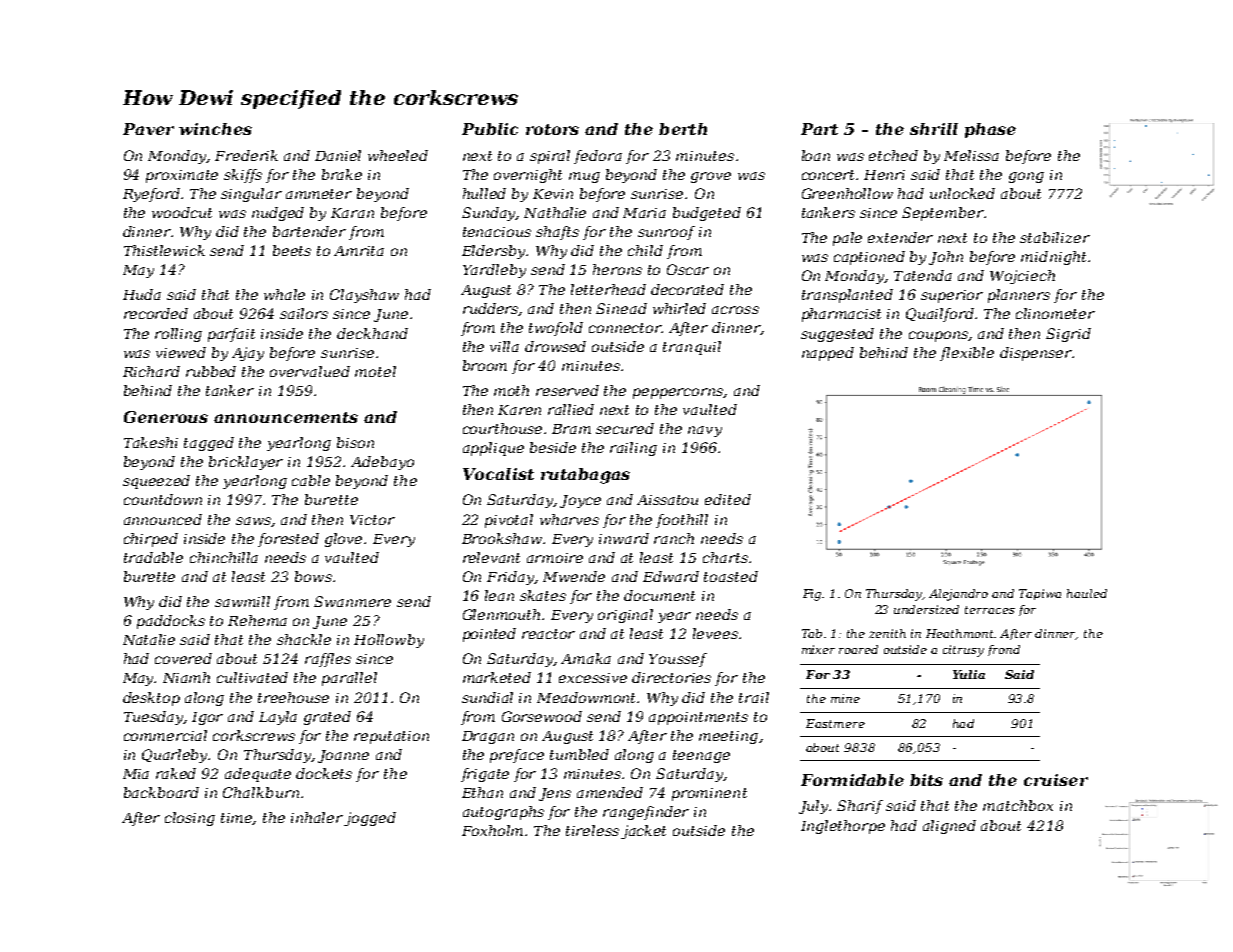  Describe the element at coordinates (683, 129) in the image. I see `berth` at that location.
